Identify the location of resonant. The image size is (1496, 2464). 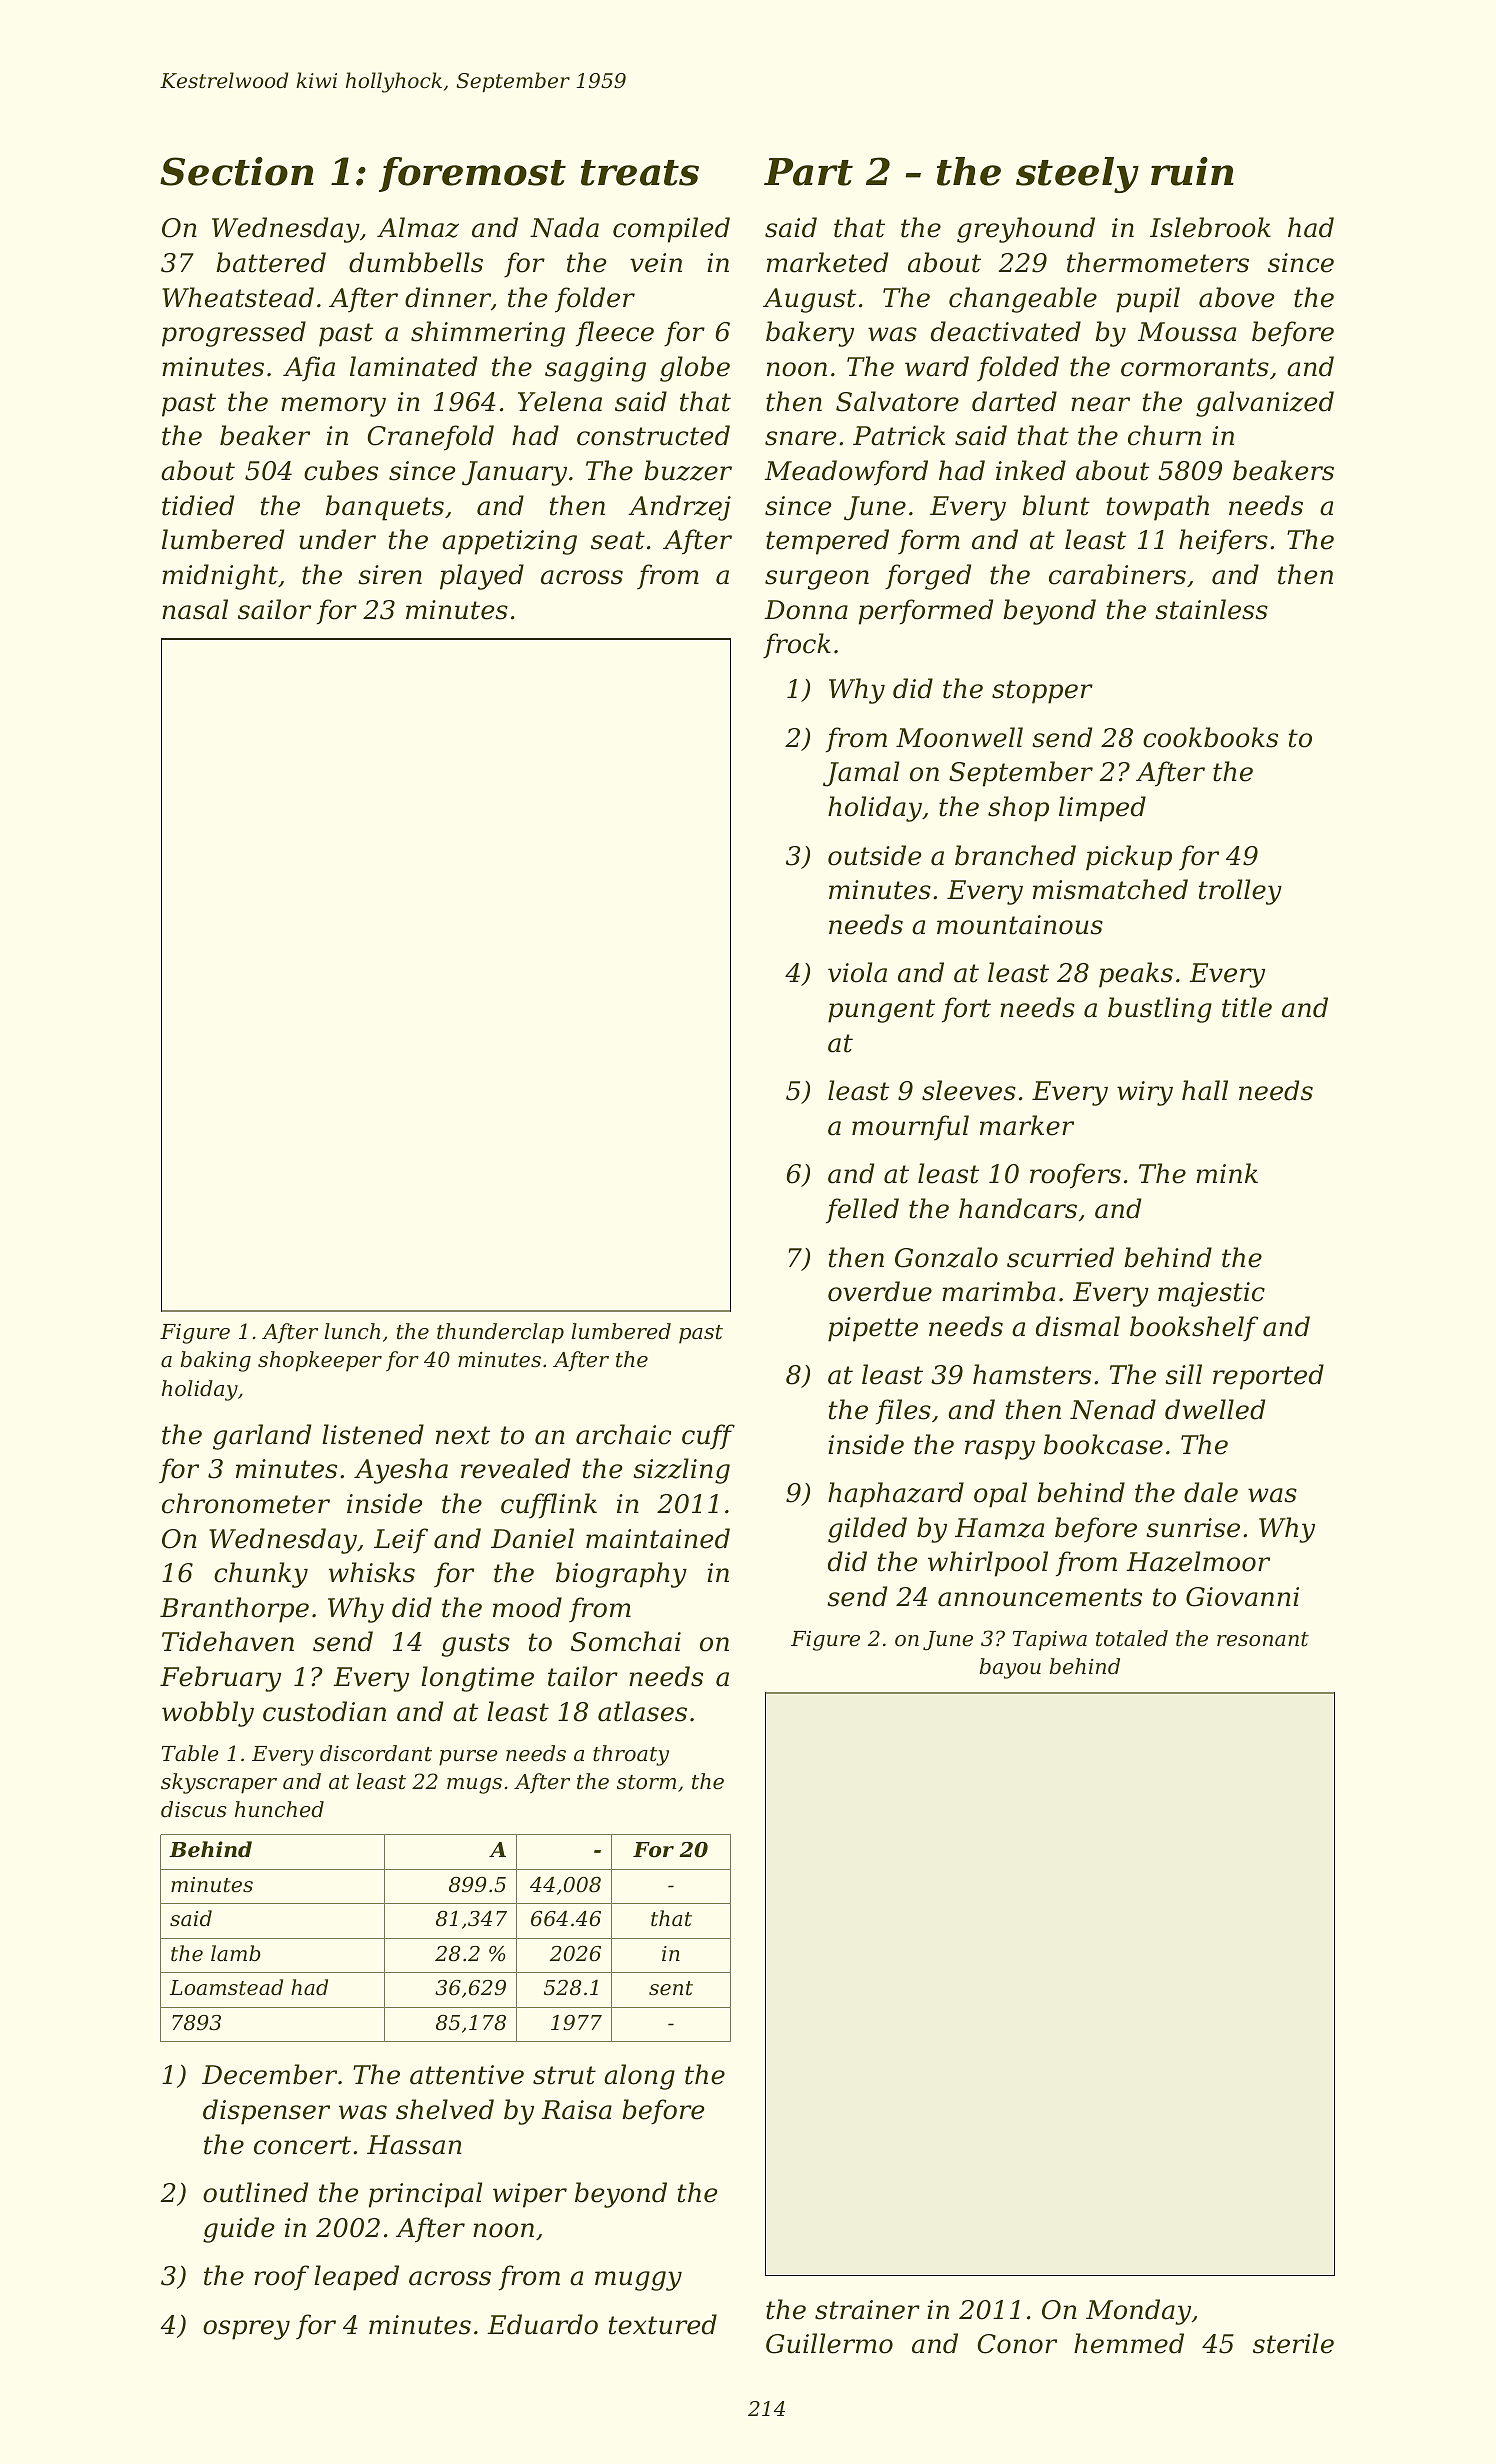
(1263, 1639).
